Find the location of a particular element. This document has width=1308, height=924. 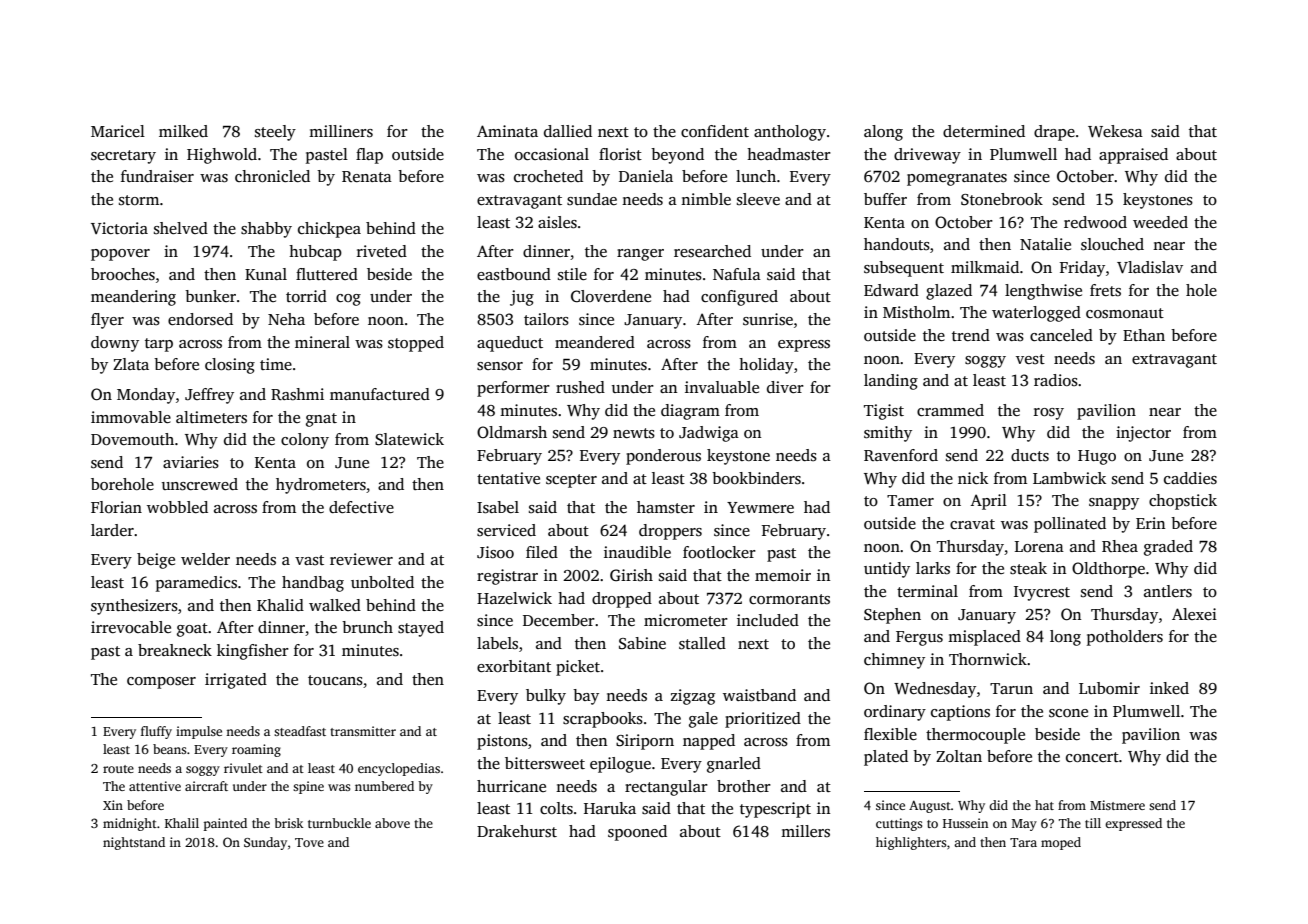

determined is located at coordinates (984, 131).
